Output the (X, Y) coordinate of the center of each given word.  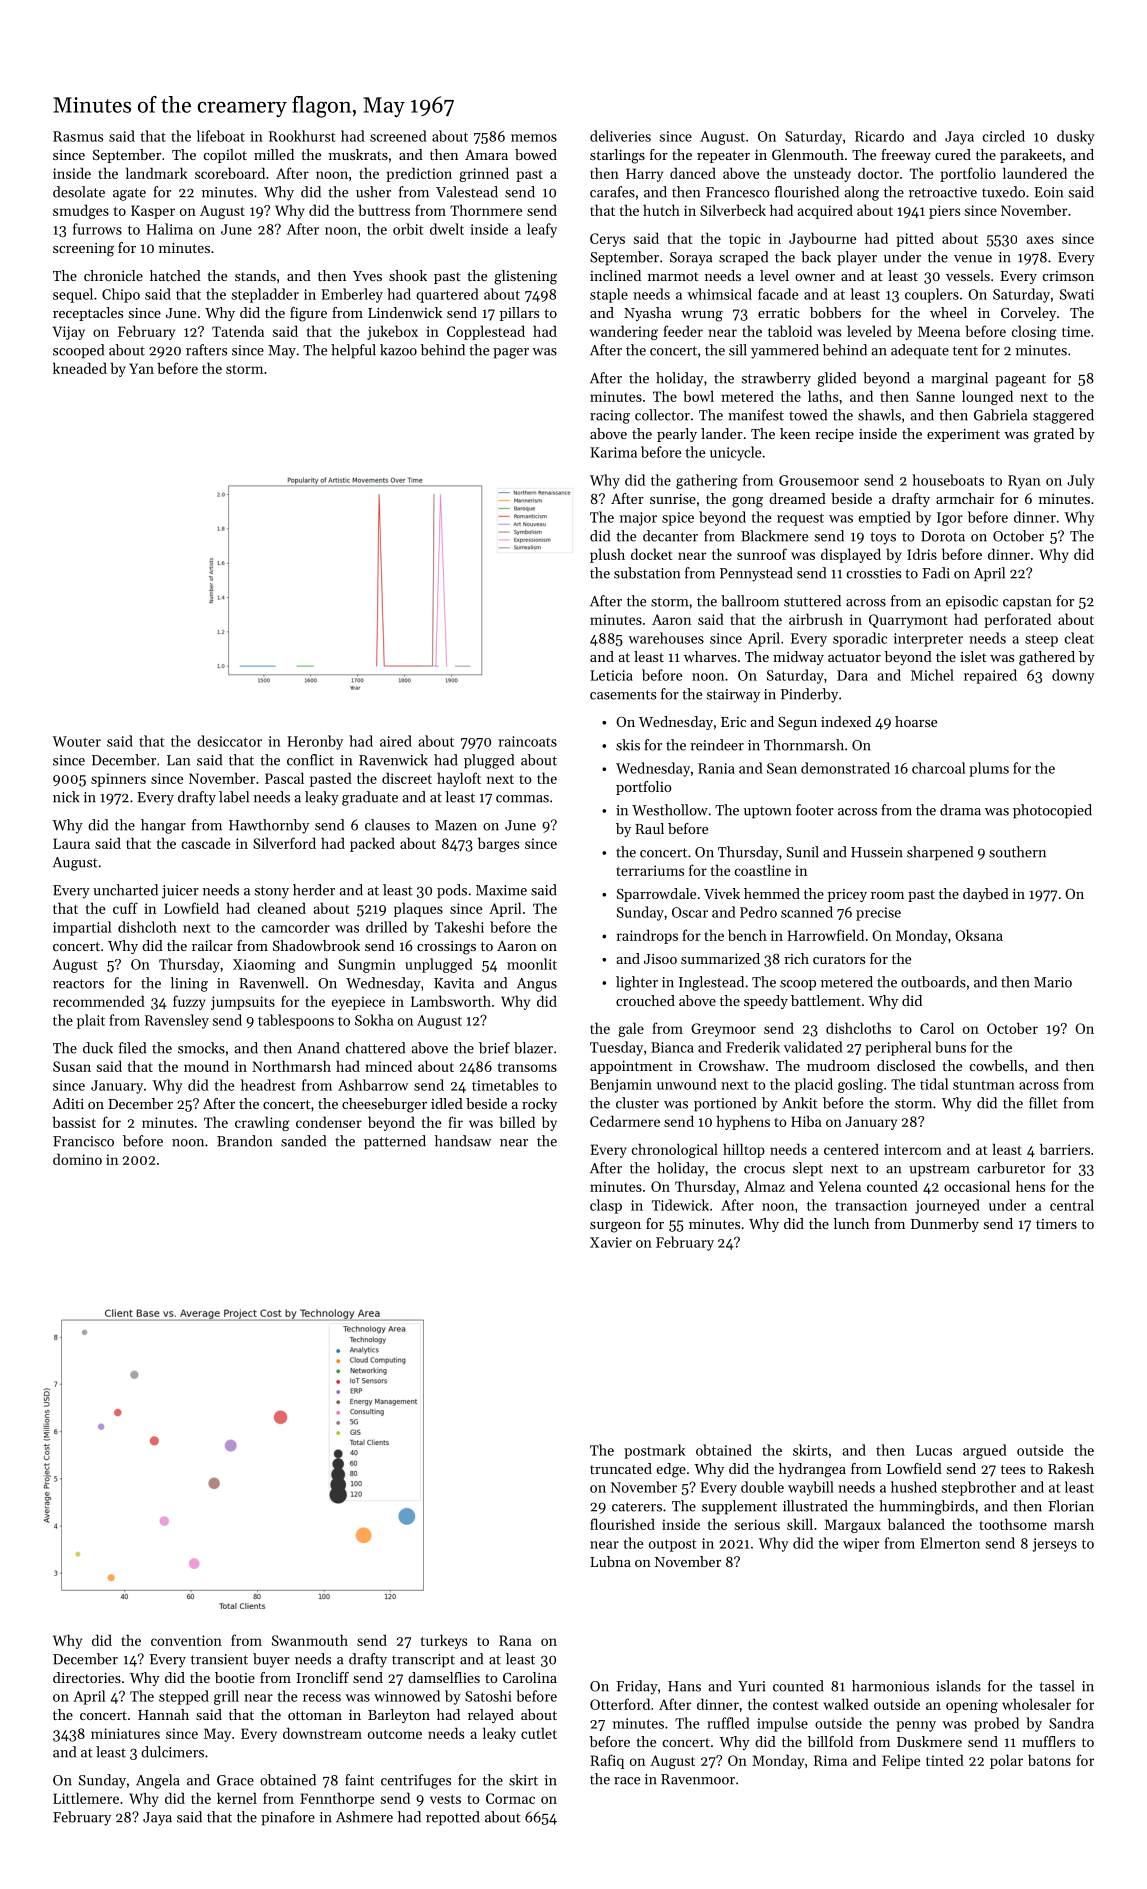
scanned (807, 912)
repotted (453, 1818)
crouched (645, 1000)
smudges (81, 211)
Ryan (1024, 482)
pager (511, 353)
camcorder (296, 927)
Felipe (901, 1761)
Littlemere (86, 1798)
